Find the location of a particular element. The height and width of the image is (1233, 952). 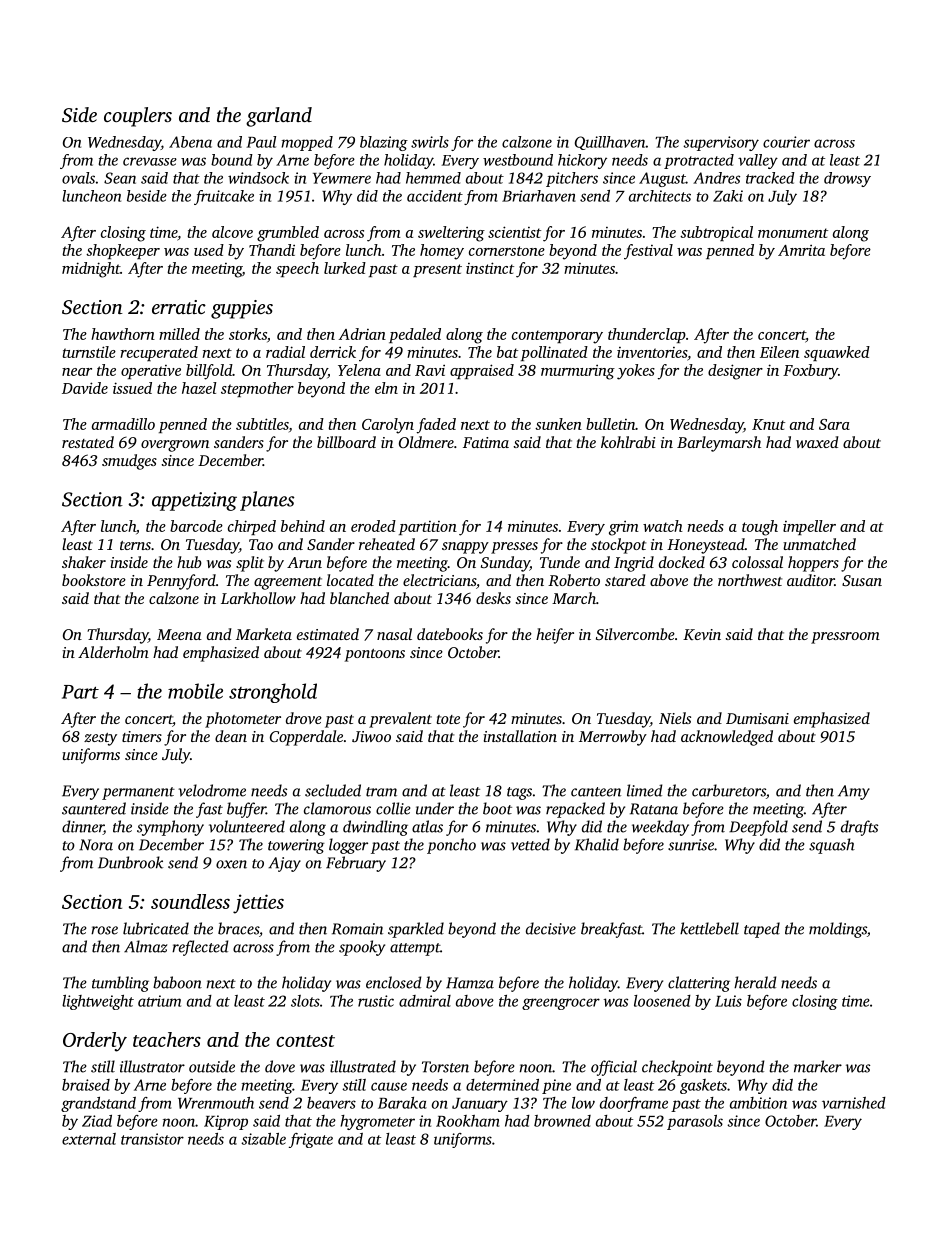

browned is located at coordinates (562, 1121).
